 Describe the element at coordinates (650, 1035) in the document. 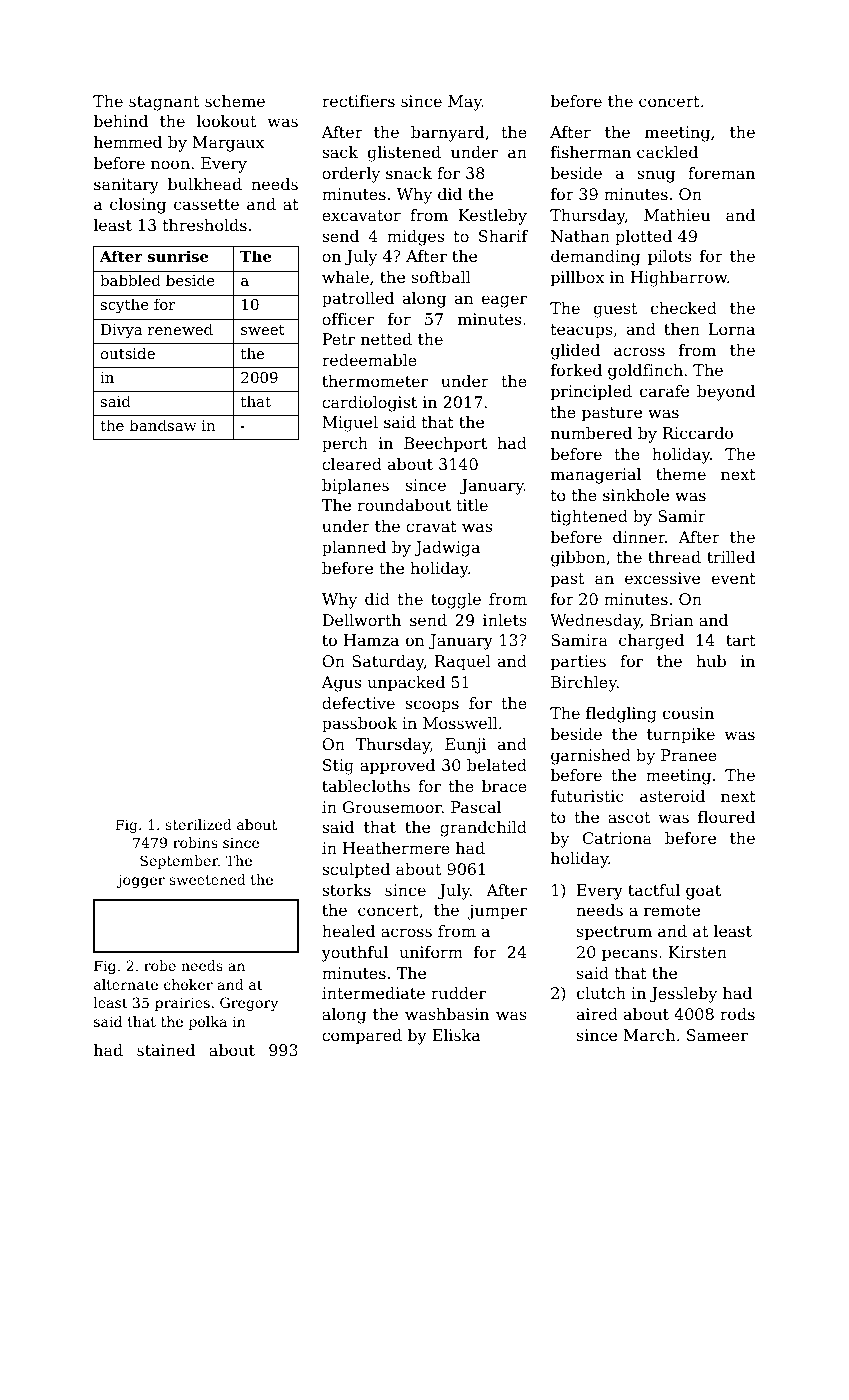

I see `March` at that location.
